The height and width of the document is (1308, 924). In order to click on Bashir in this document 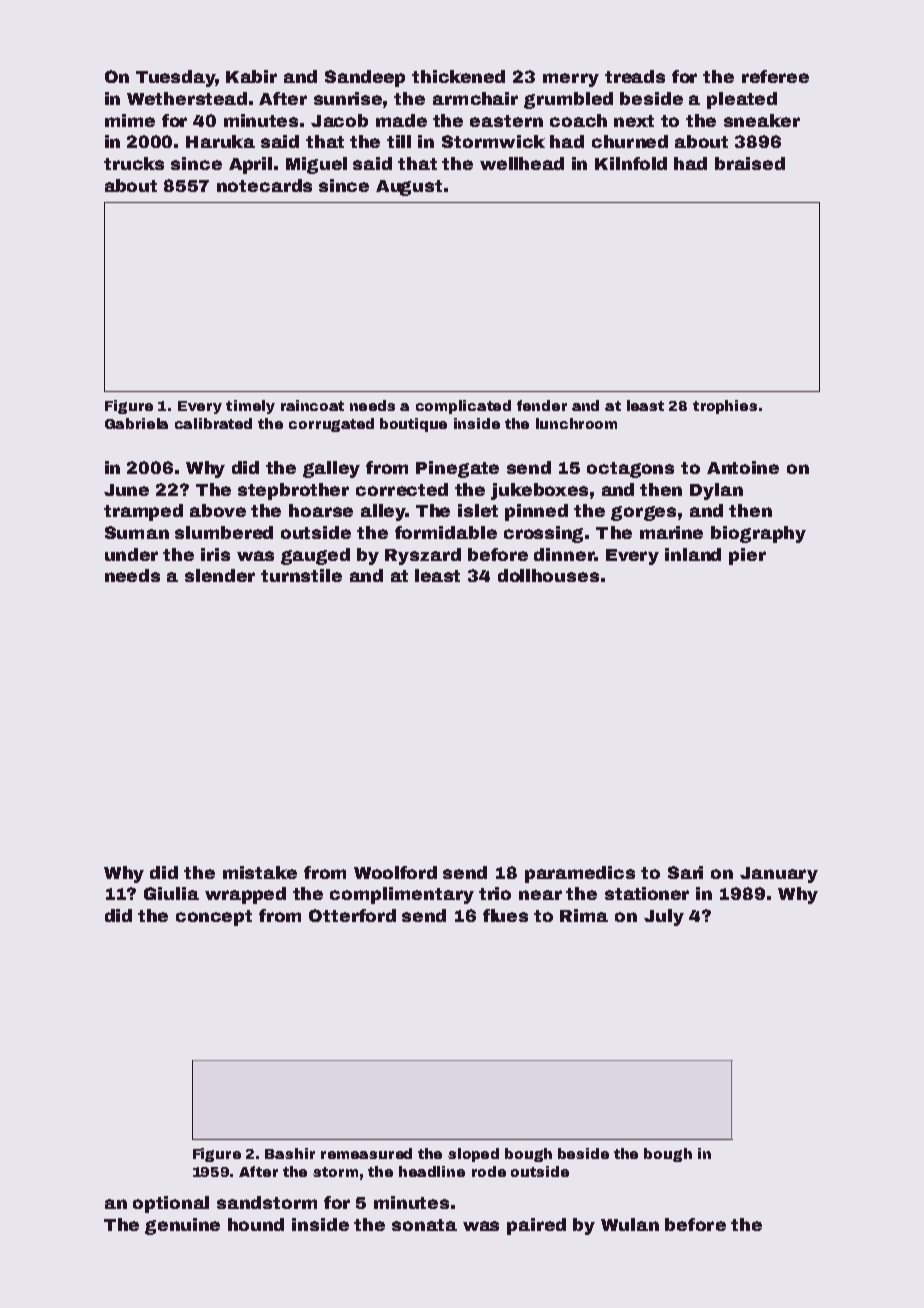, I will do `click(290, 1153)`.
